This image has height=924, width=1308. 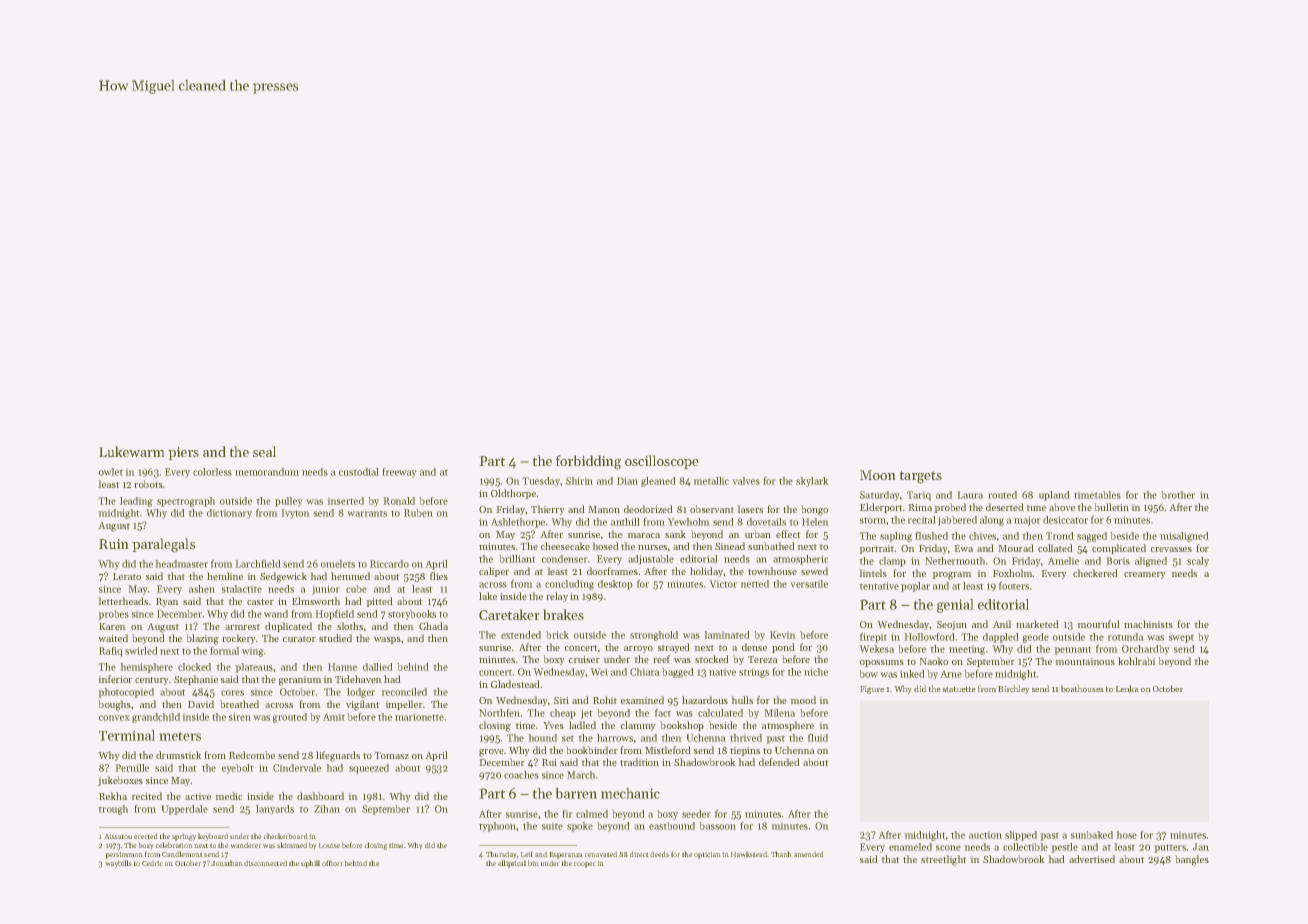 What do you see at coordinates (203, 639) in the image?
I see `blazing` at bounding box center [203, 639].
